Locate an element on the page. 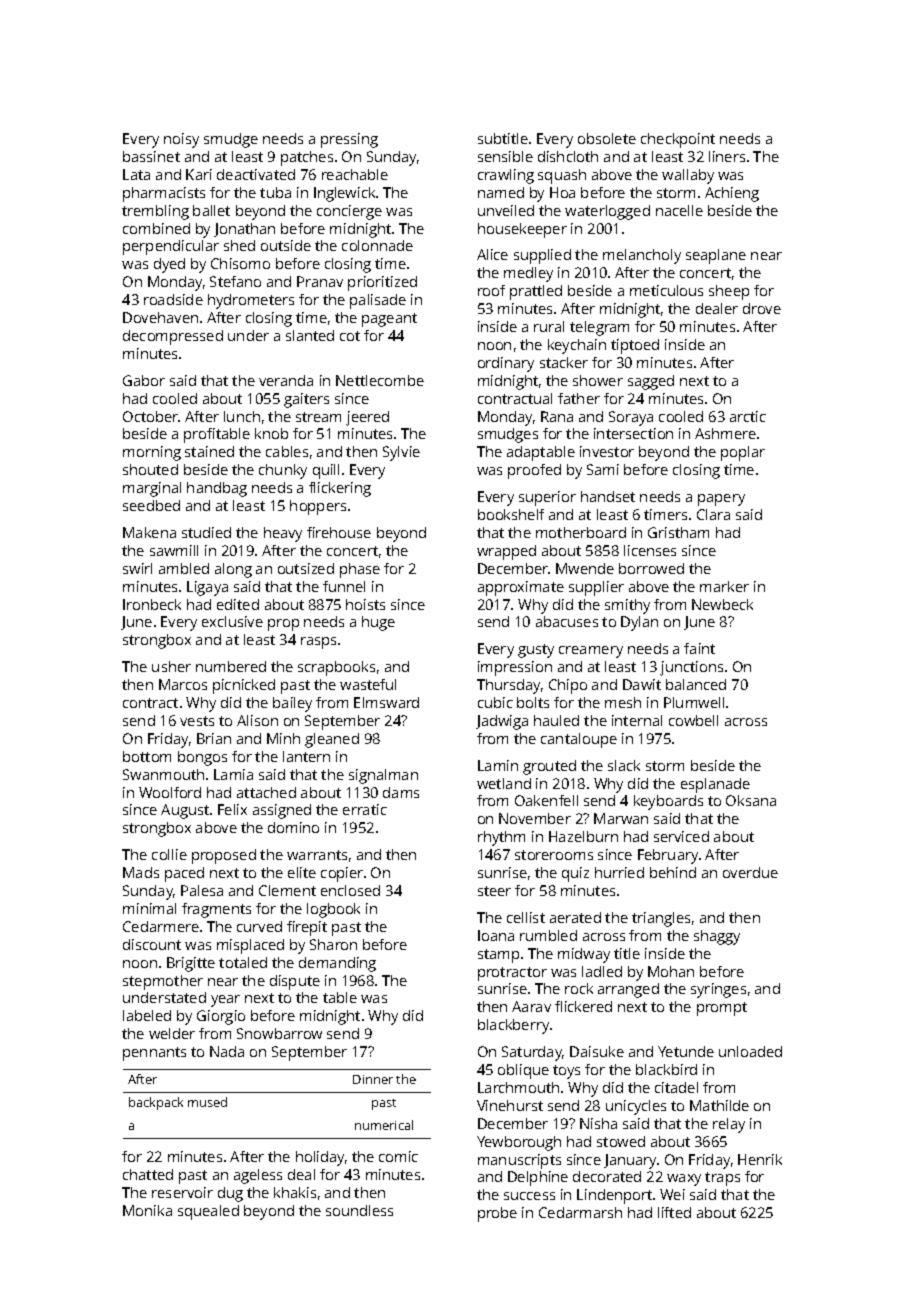  wallaby is located at coordinates (688, 176).
